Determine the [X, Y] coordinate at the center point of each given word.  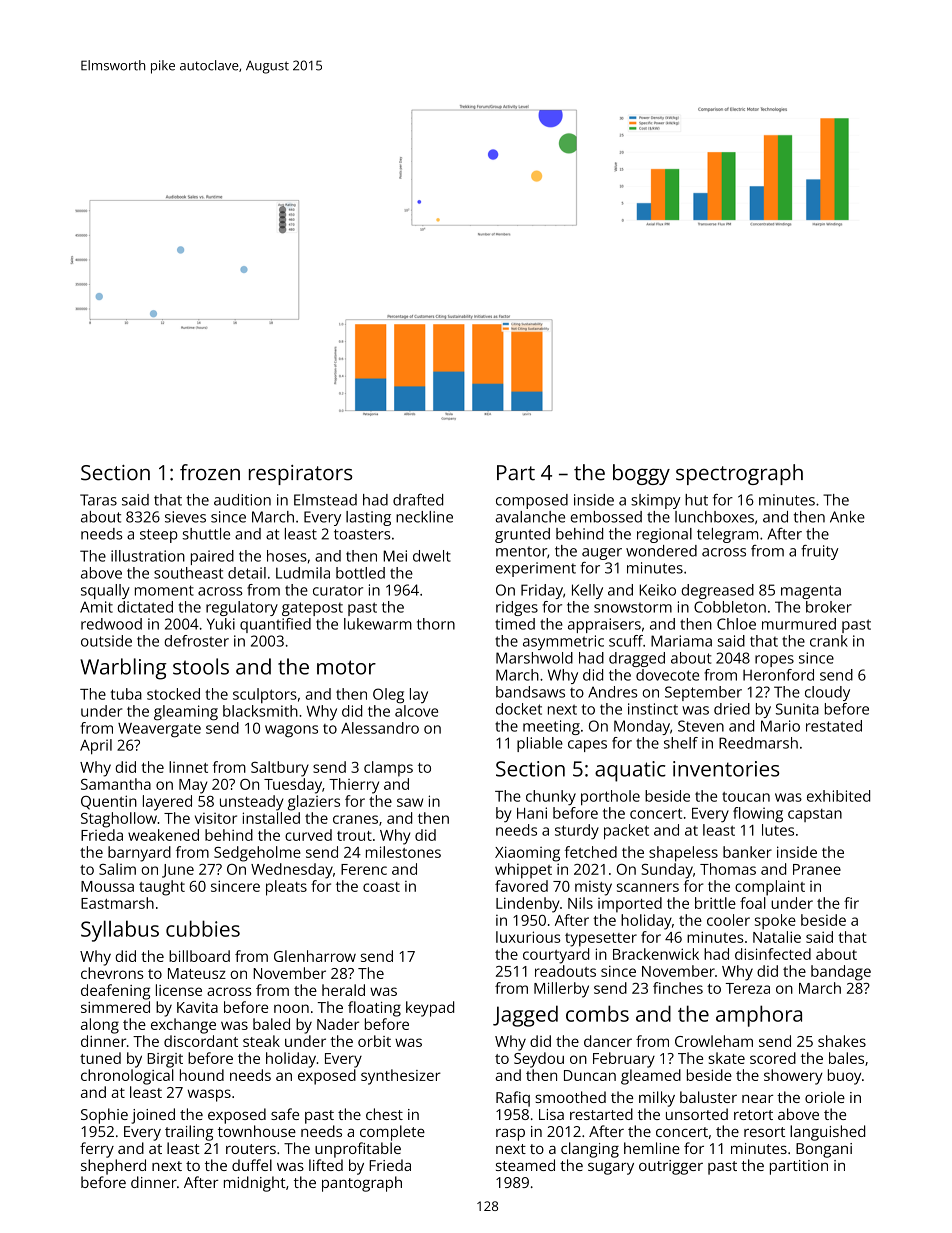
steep [159, 536]
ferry [97, 1150]
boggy [641, 474]
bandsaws [530, 692]
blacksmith [260, 711]
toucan [746, 797]
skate [726, 1058]
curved [308, 835]
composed [532, 501]
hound [202, 1075]
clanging [590, 1150]
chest [384, 1114]
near [757, 1098]
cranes [355, 819]
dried [732, 709]
